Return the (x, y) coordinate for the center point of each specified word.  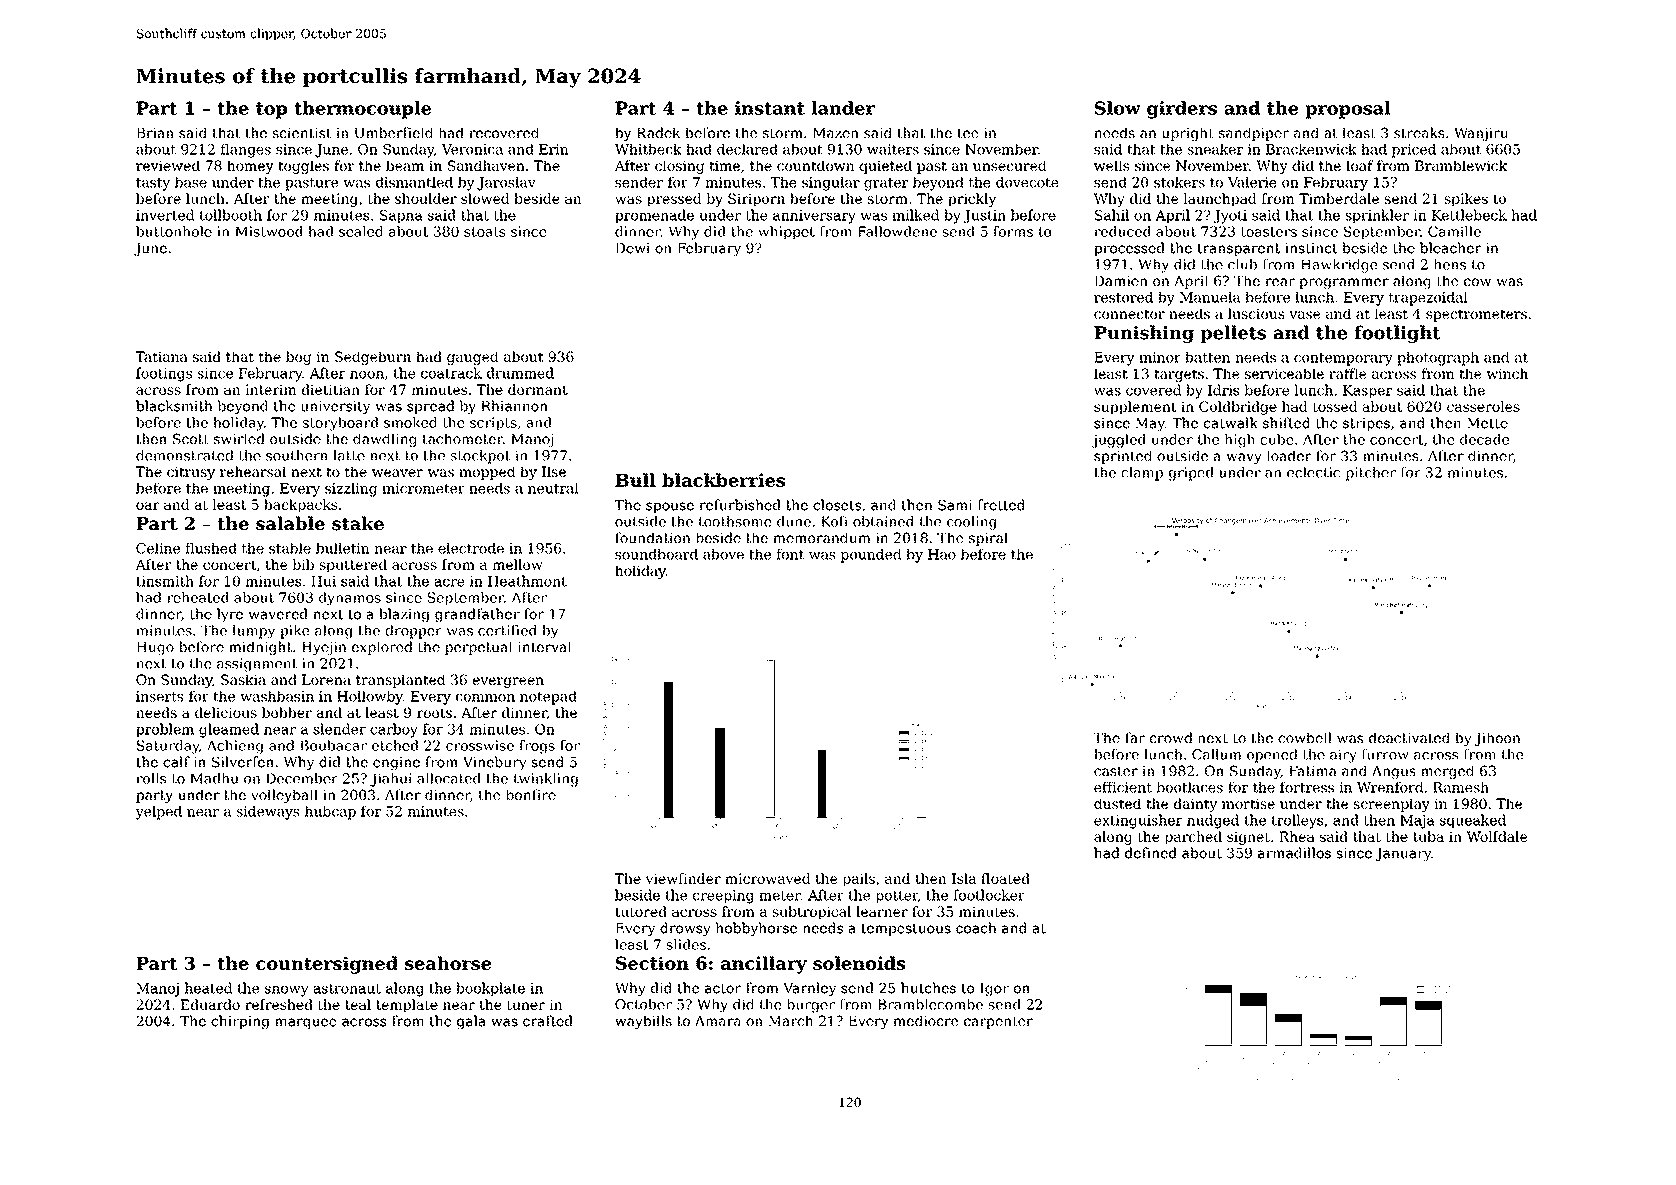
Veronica (472, 149)
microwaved (768, 878)
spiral (988, 539)
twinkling (546, 780)
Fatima (1312, 770)
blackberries (723, 480)
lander (843, 108)
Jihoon (1497, 739)
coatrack (451, 373)
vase (1305, 315)
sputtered (353, 566)
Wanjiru (1481, 134)
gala (471, 1022)
